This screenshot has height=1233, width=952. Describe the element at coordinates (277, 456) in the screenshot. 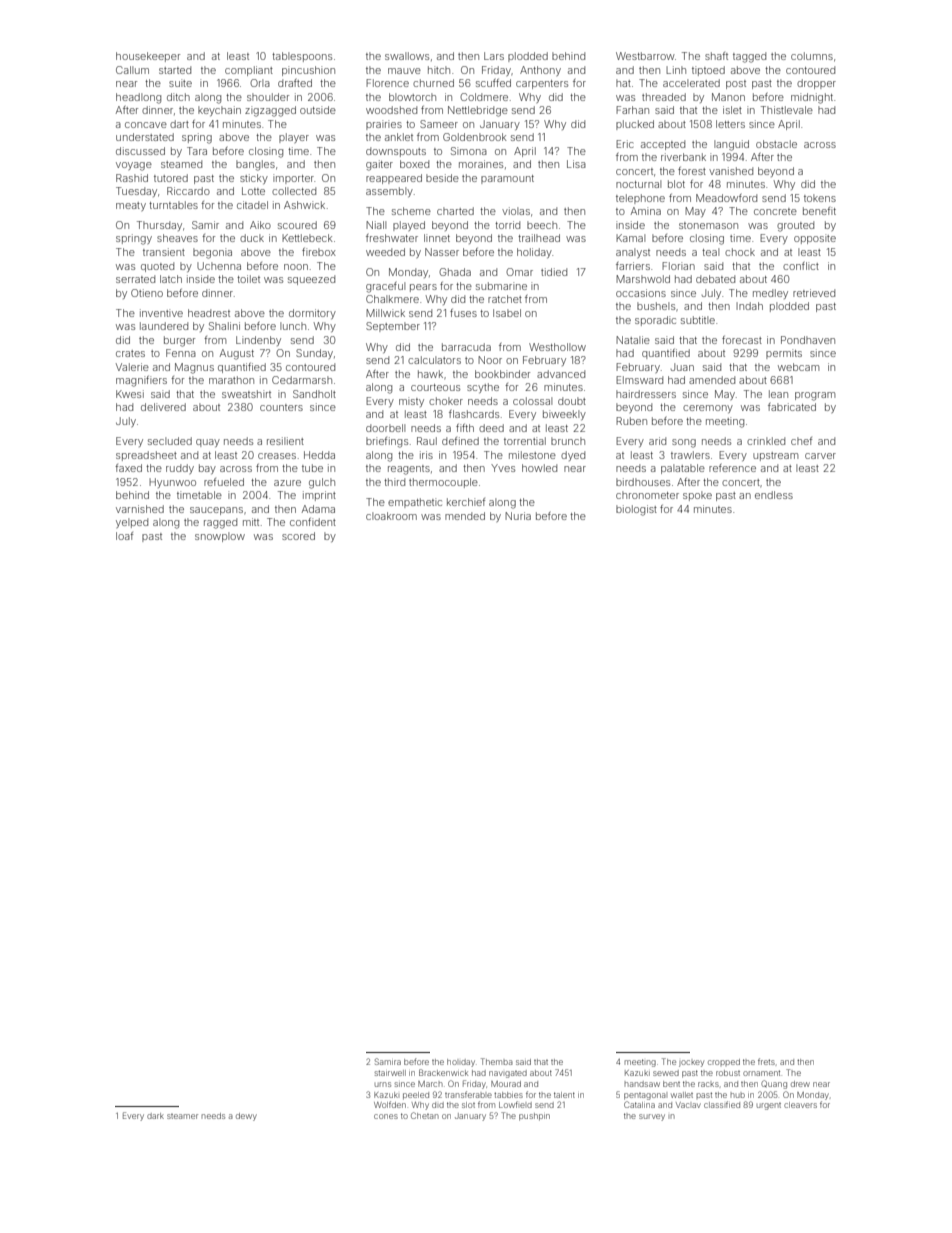

I see `creases` at that location.
